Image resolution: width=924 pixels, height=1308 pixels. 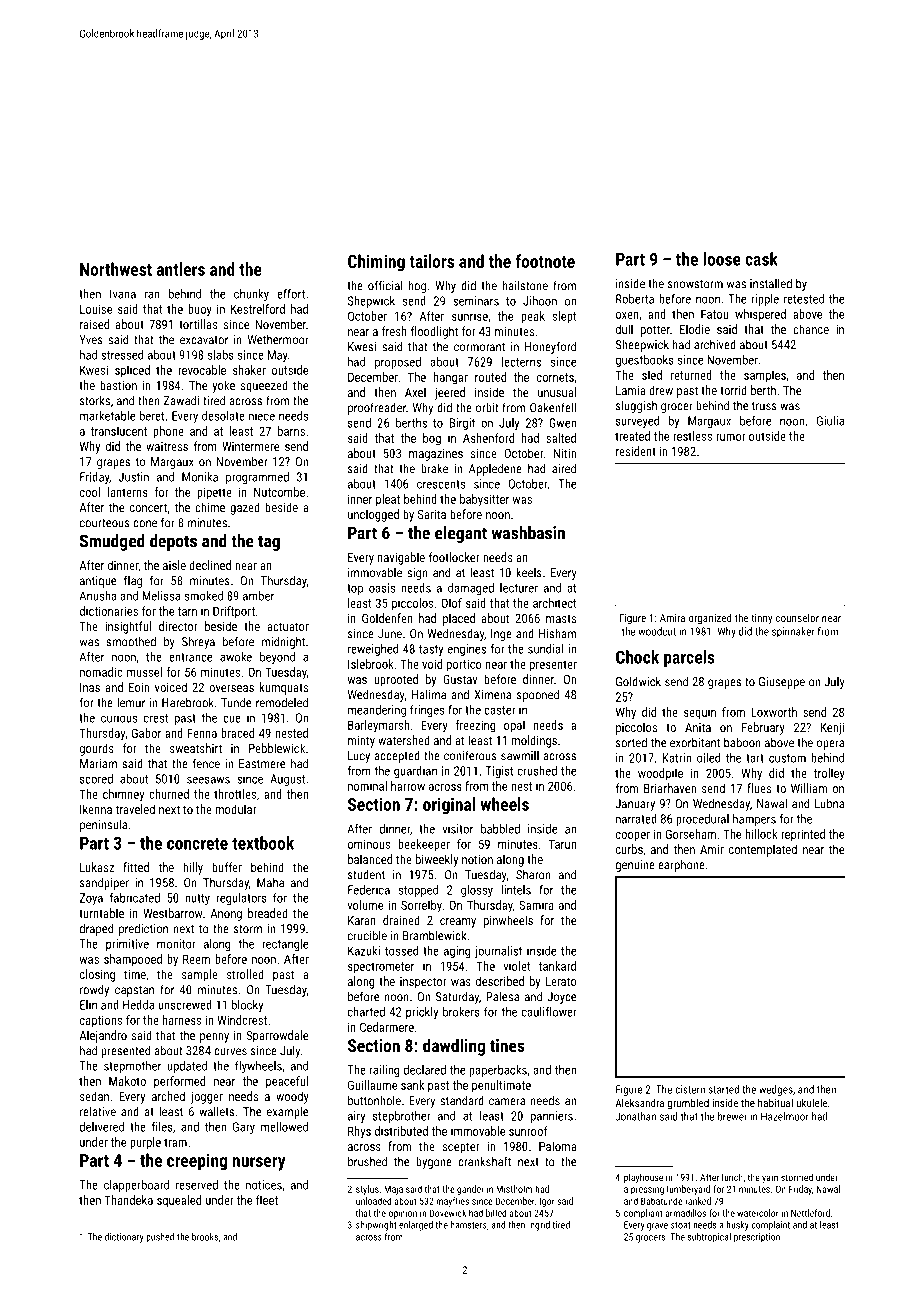 What do you see at coordinates (475, 726) in the document?
I see `freezing` at bounding box center [475, 726].
